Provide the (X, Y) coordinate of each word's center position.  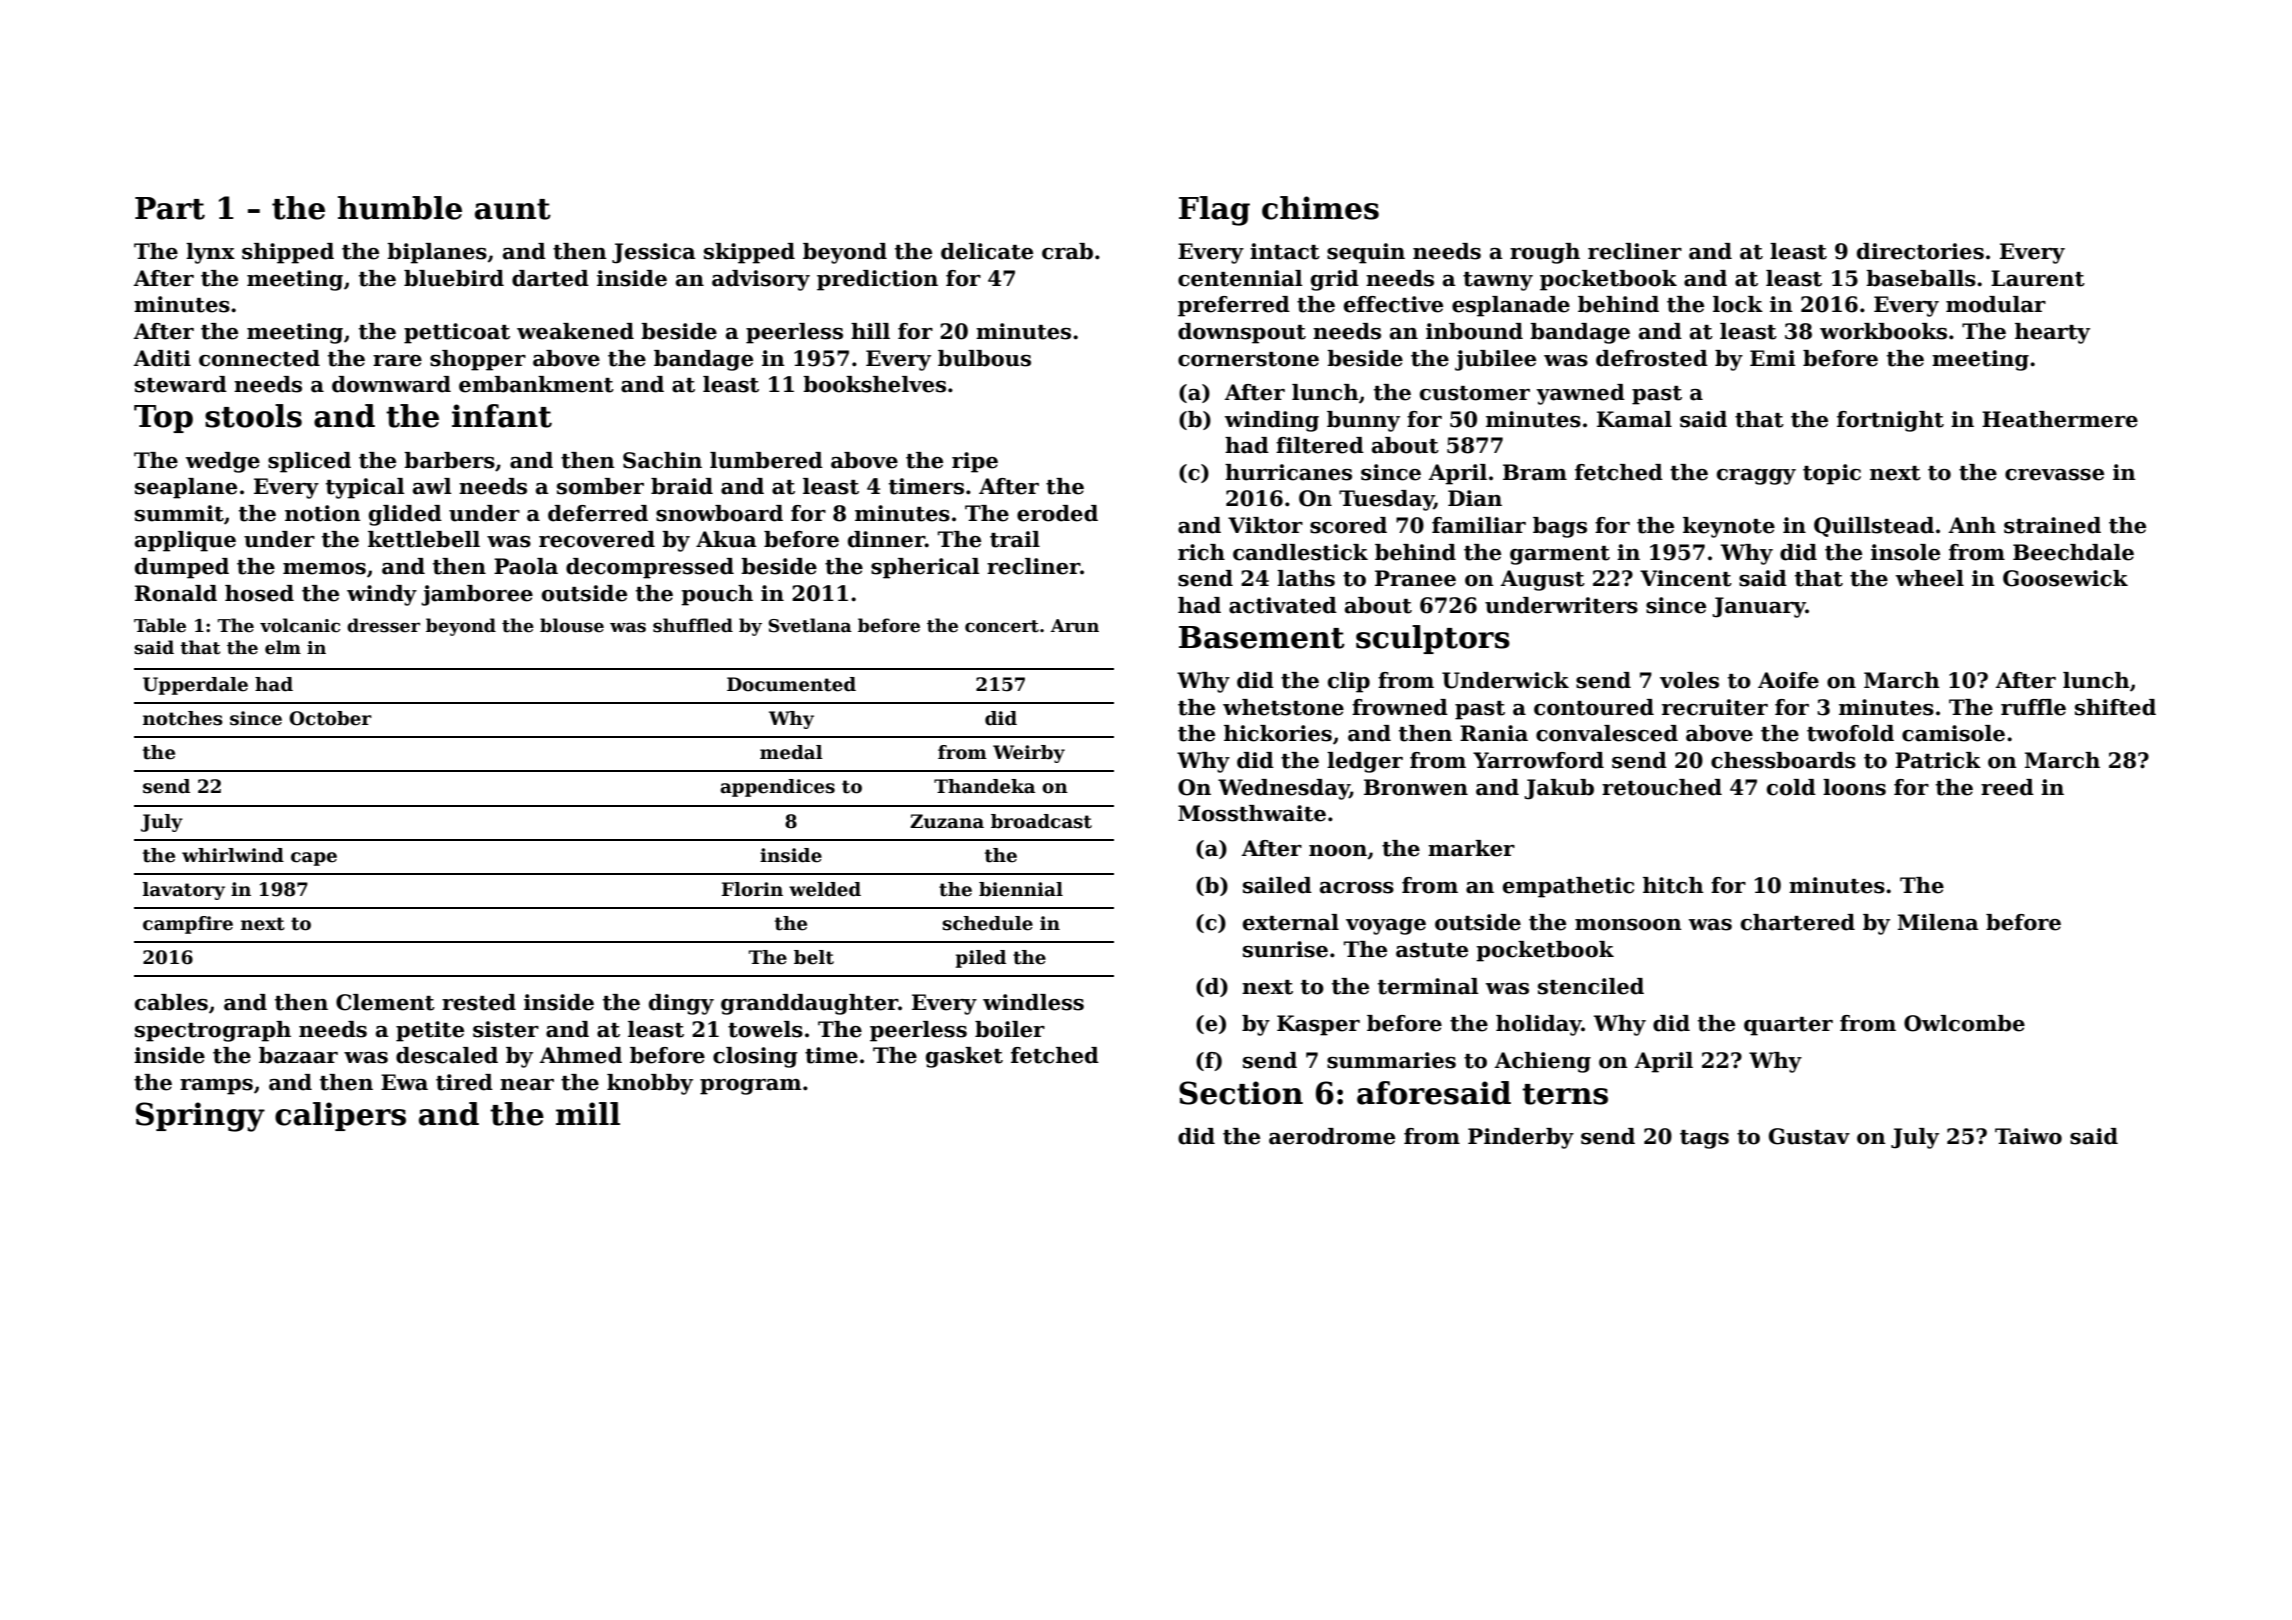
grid (1335, 280)
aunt (513, 209)
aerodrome (1332, 1136)
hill (870, 331)
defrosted (1652, 358)
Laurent (2038, 278)
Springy (200, 1117)
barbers (449, 460)
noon (1338, 851)
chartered (1798, 922)
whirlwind (233, 855)
